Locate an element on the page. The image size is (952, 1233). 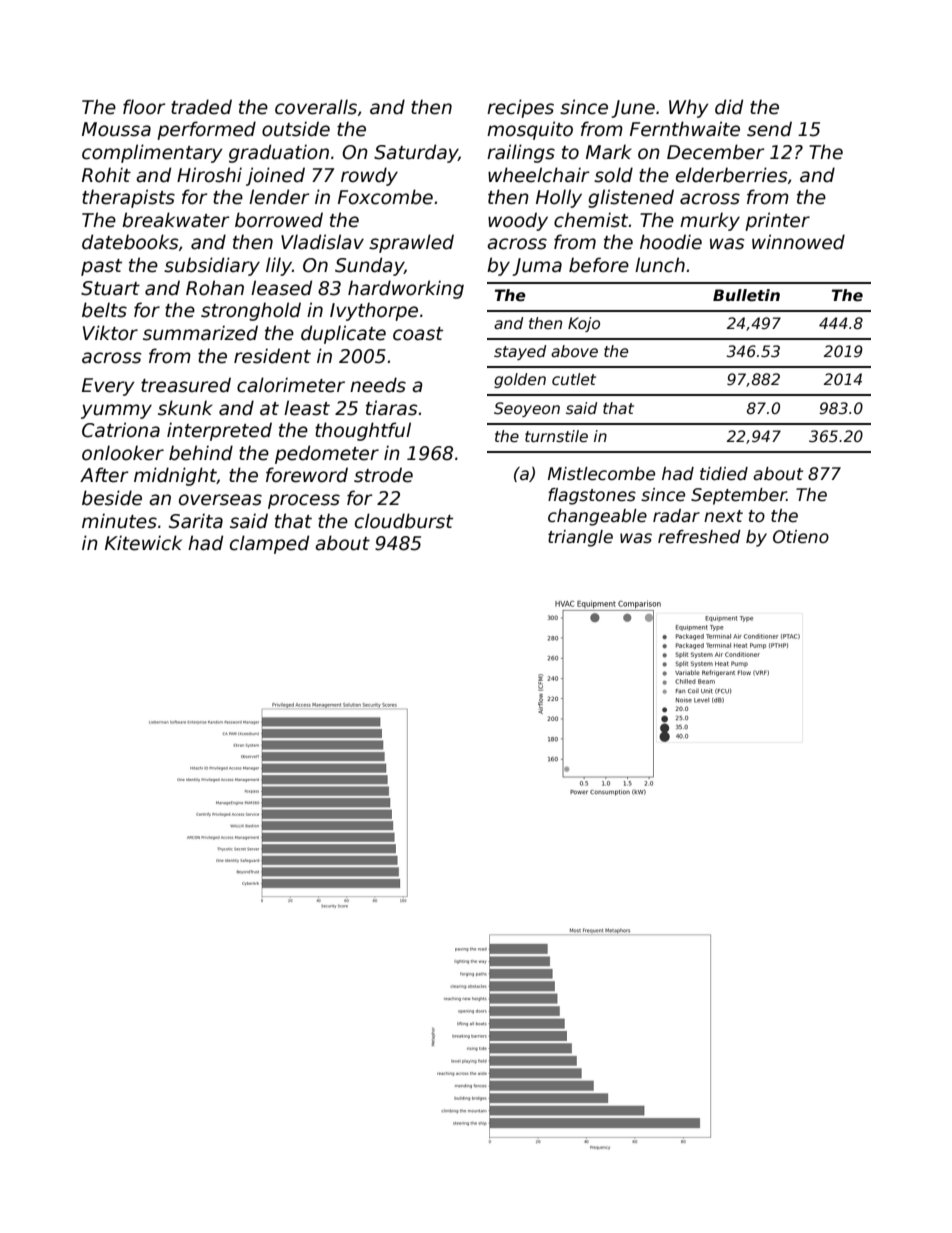
clamped is located at coordinates (269, 544).
